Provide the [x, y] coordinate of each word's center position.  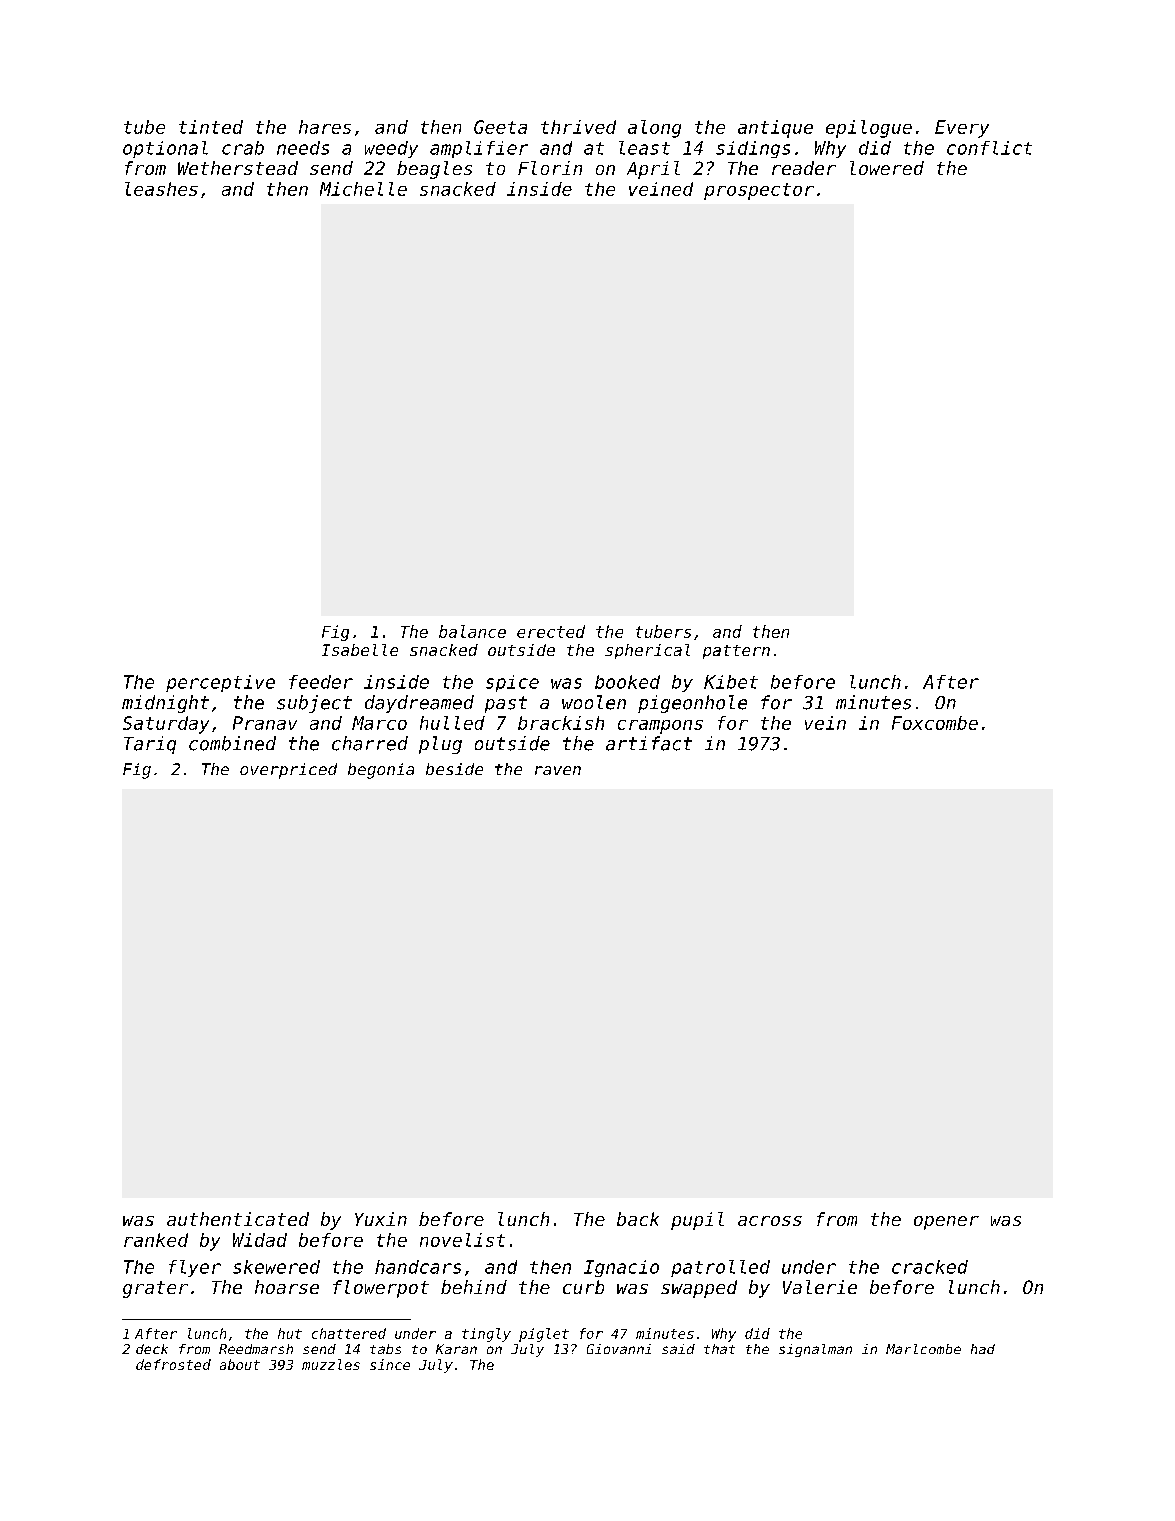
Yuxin [381, 1219]
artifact [649, 743]
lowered [887, 168]
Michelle [363, 189]
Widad [260, 1240]
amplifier [479, 149]
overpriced [288, 771]
